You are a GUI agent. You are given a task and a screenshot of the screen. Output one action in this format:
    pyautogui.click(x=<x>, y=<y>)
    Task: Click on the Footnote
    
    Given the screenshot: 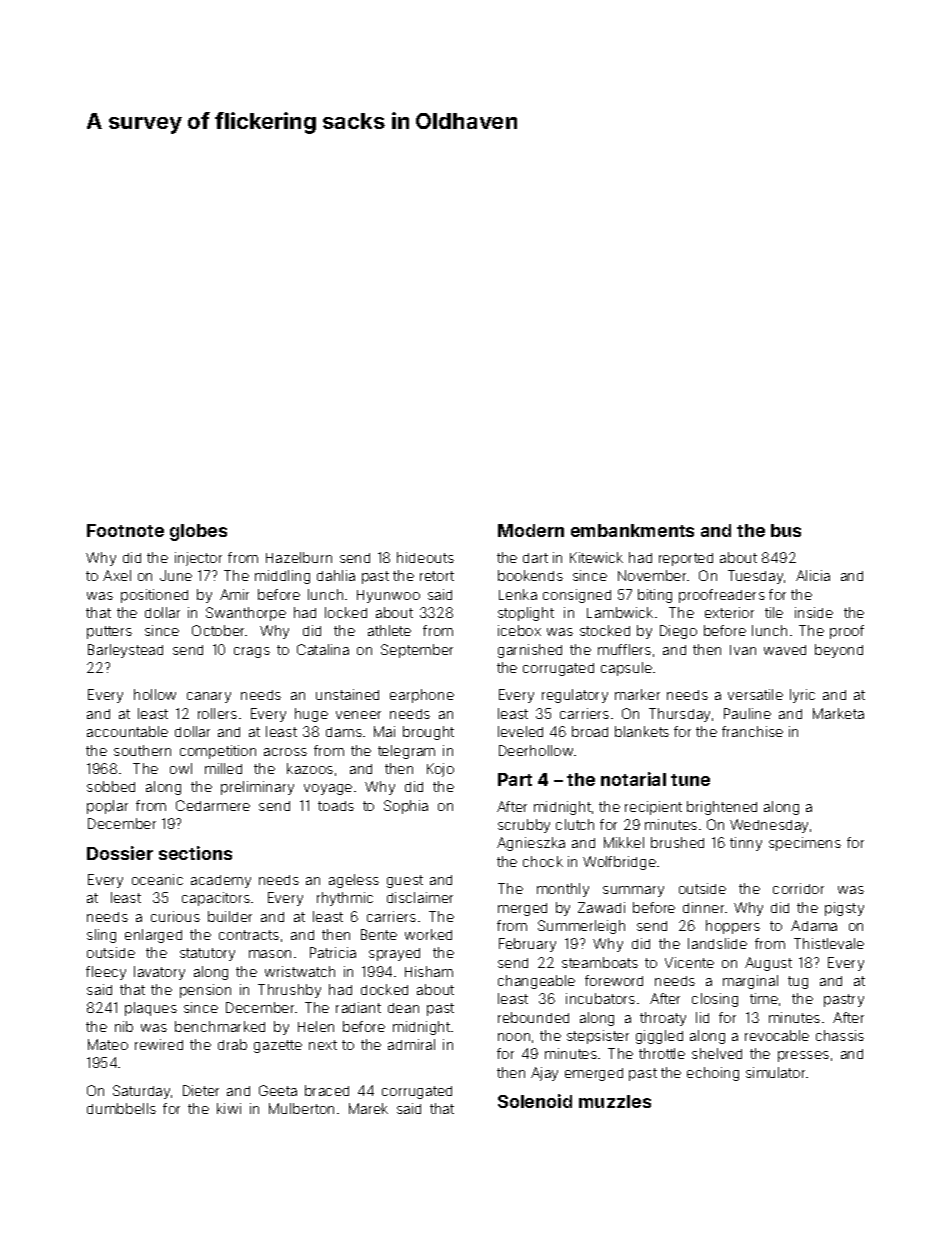 What is the action you would take?
    pyautogui.click(x=125, y=530)
